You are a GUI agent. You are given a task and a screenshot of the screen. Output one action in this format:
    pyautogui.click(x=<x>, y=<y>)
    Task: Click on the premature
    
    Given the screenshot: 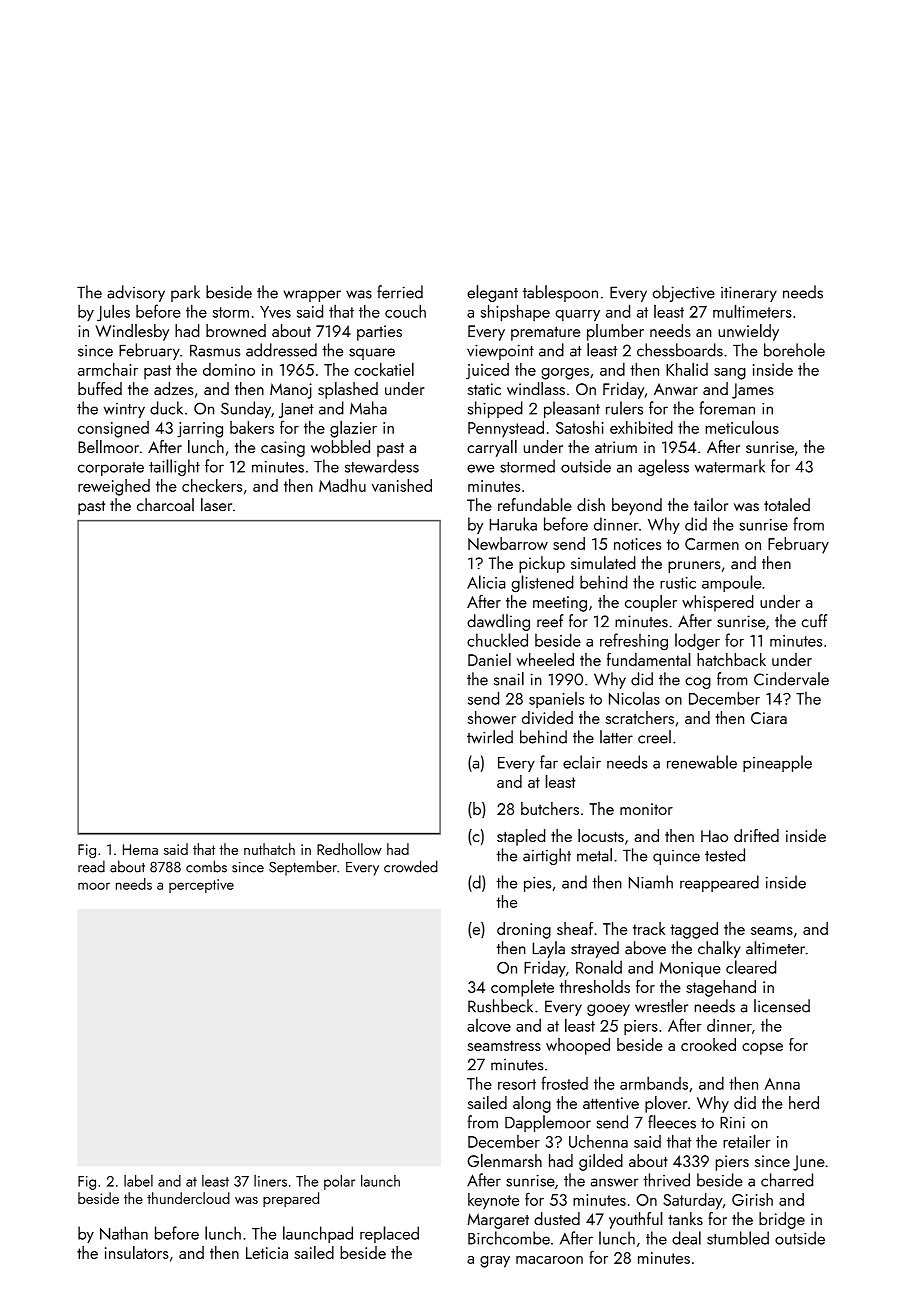 What is the action you would take?
    pyautogui.click(x=545, y=333)
